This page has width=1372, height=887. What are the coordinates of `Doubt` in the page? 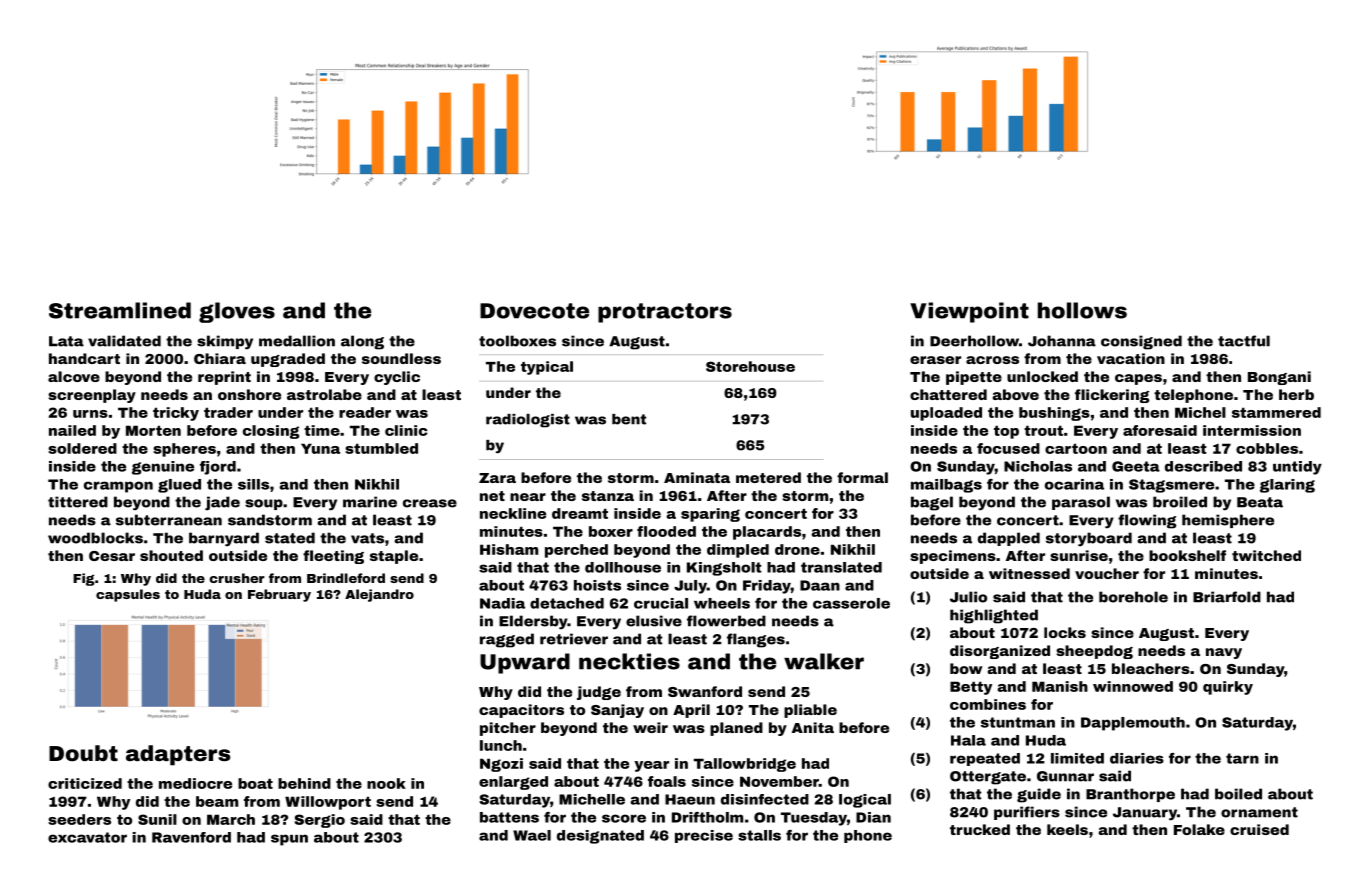 It's located at (83, 753).
